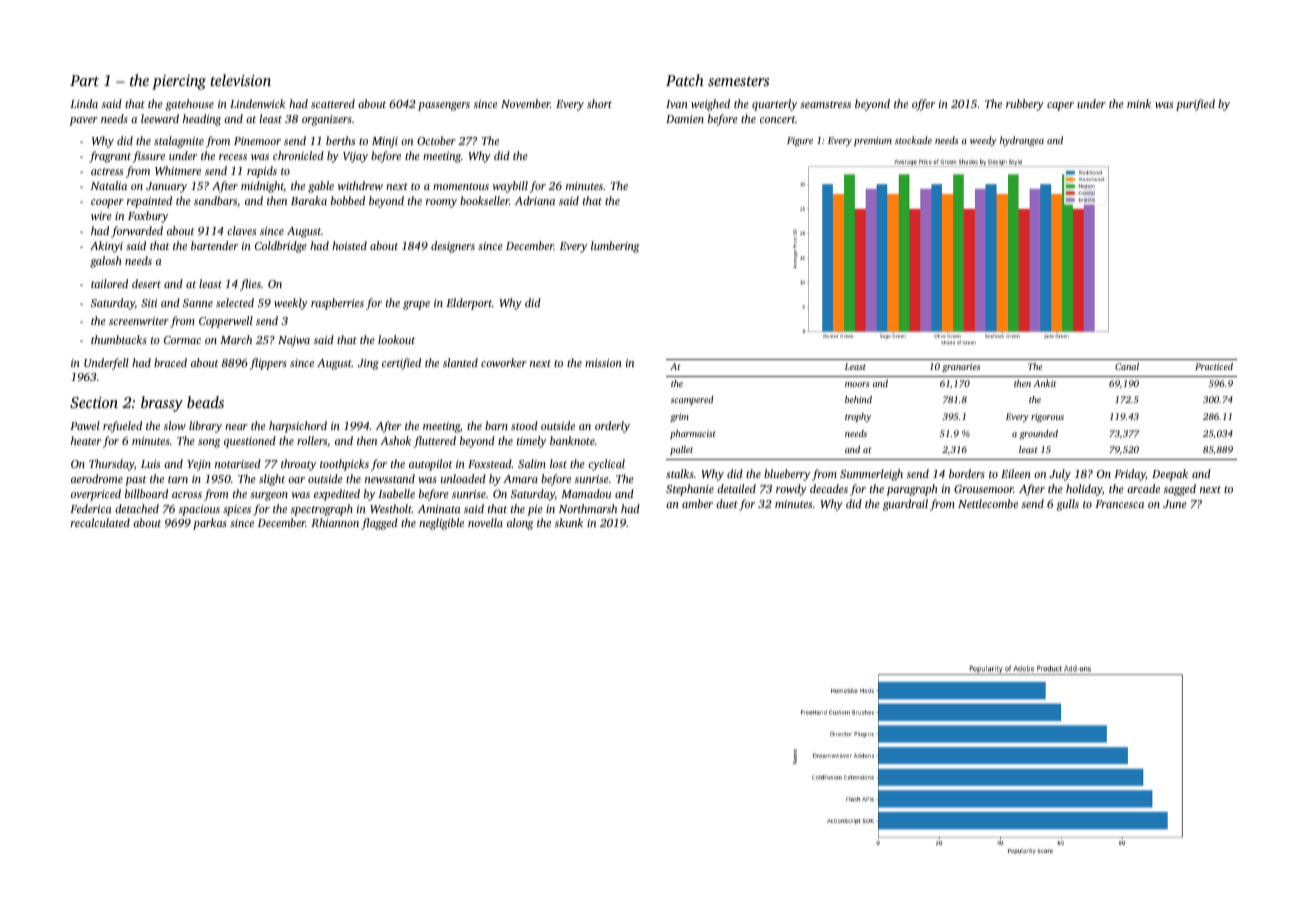 The width and height of the screenshot is (1308, 924). Describe the element at coordinates (335, 522) in the screenshot. I see `Rhiannon` at that location.
